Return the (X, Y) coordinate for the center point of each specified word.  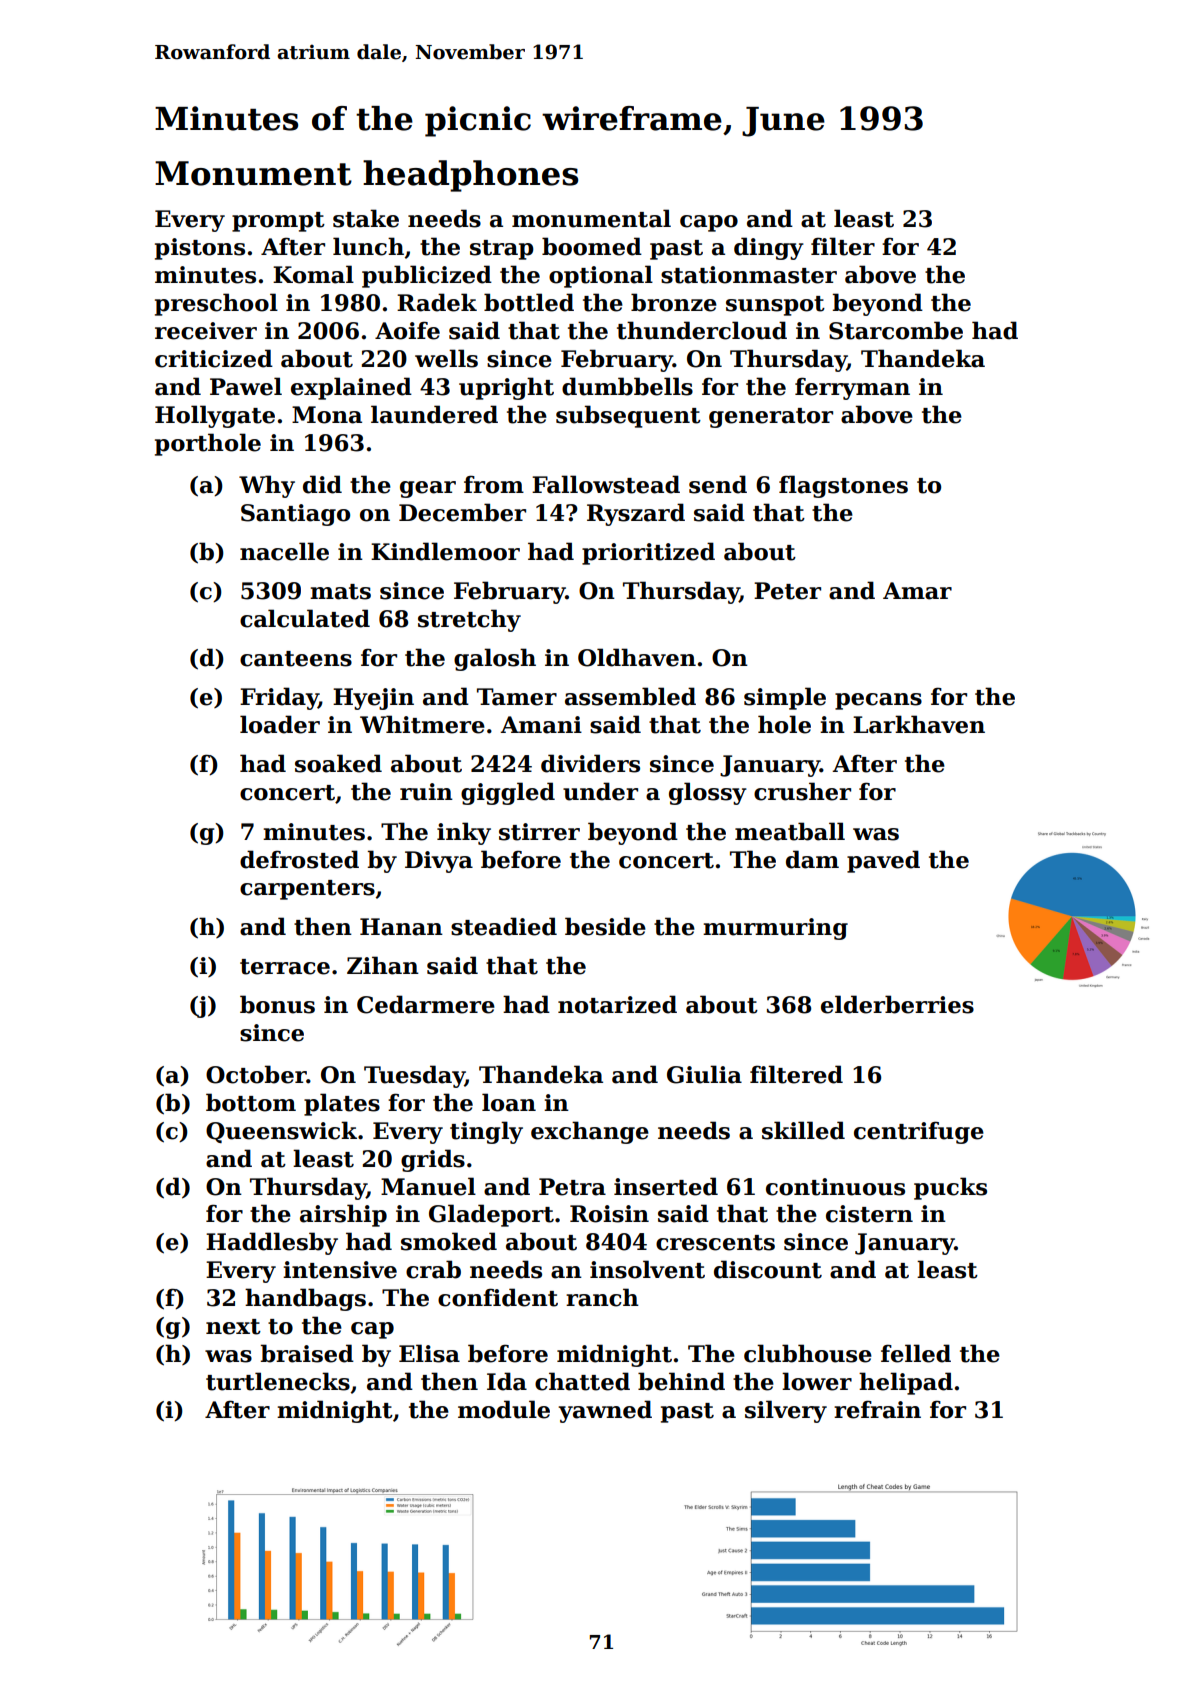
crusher (802, 791)
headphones (470, 176)
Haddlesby (272, 1243)
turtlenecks (278, 1381)
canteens (296, 659)
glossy (708, 793)
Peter (787, 591)
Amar (917, 591)
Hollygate (215, 416)
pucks (950, 1188)
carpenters (307, 890)
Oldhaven (637, 657)
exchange (590, 1132)
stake (366, 218)
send (718, 484)
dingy (769, 248)
